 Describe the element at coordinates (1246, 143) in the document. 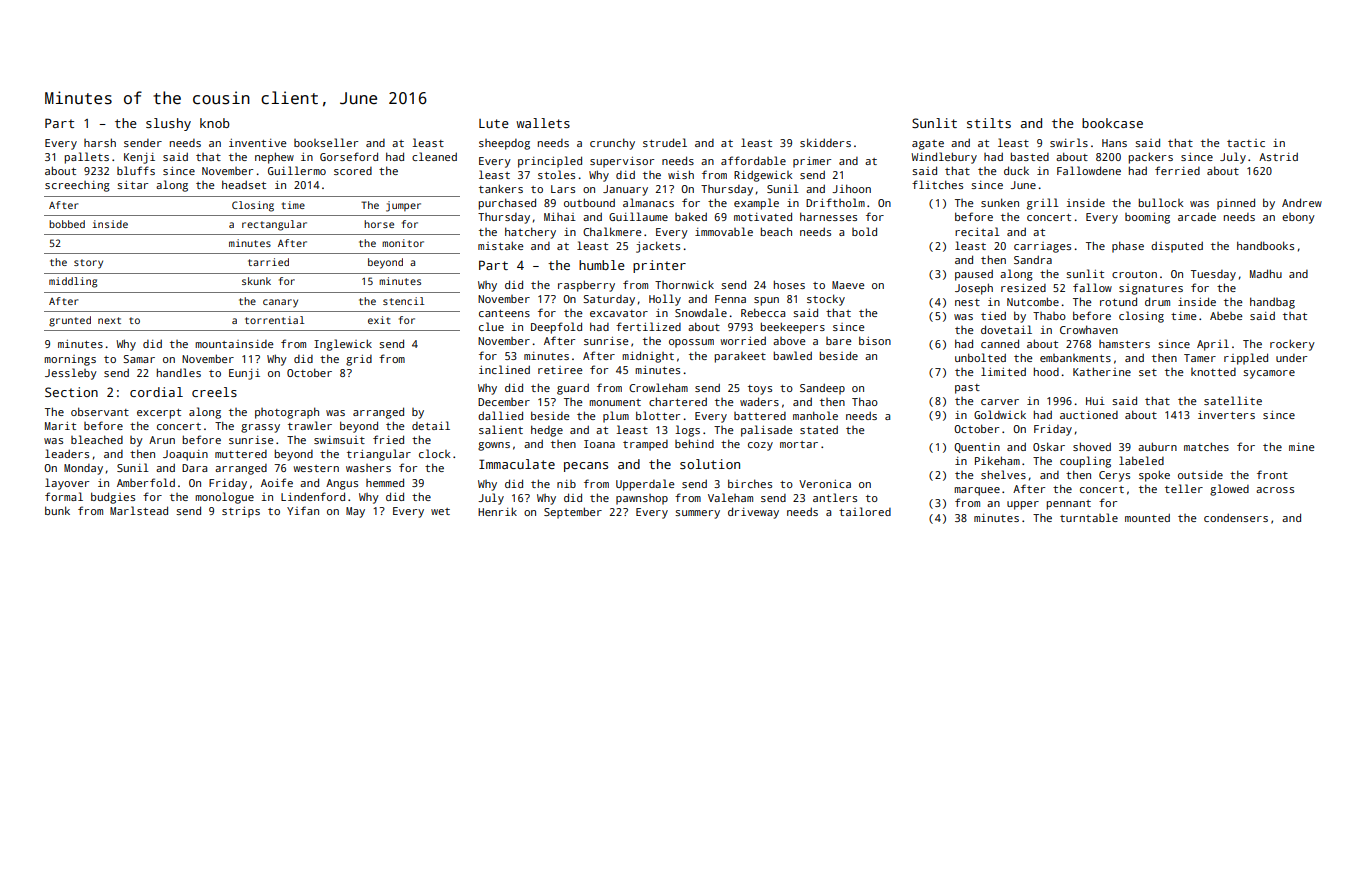

I see `tactic` at that location.
